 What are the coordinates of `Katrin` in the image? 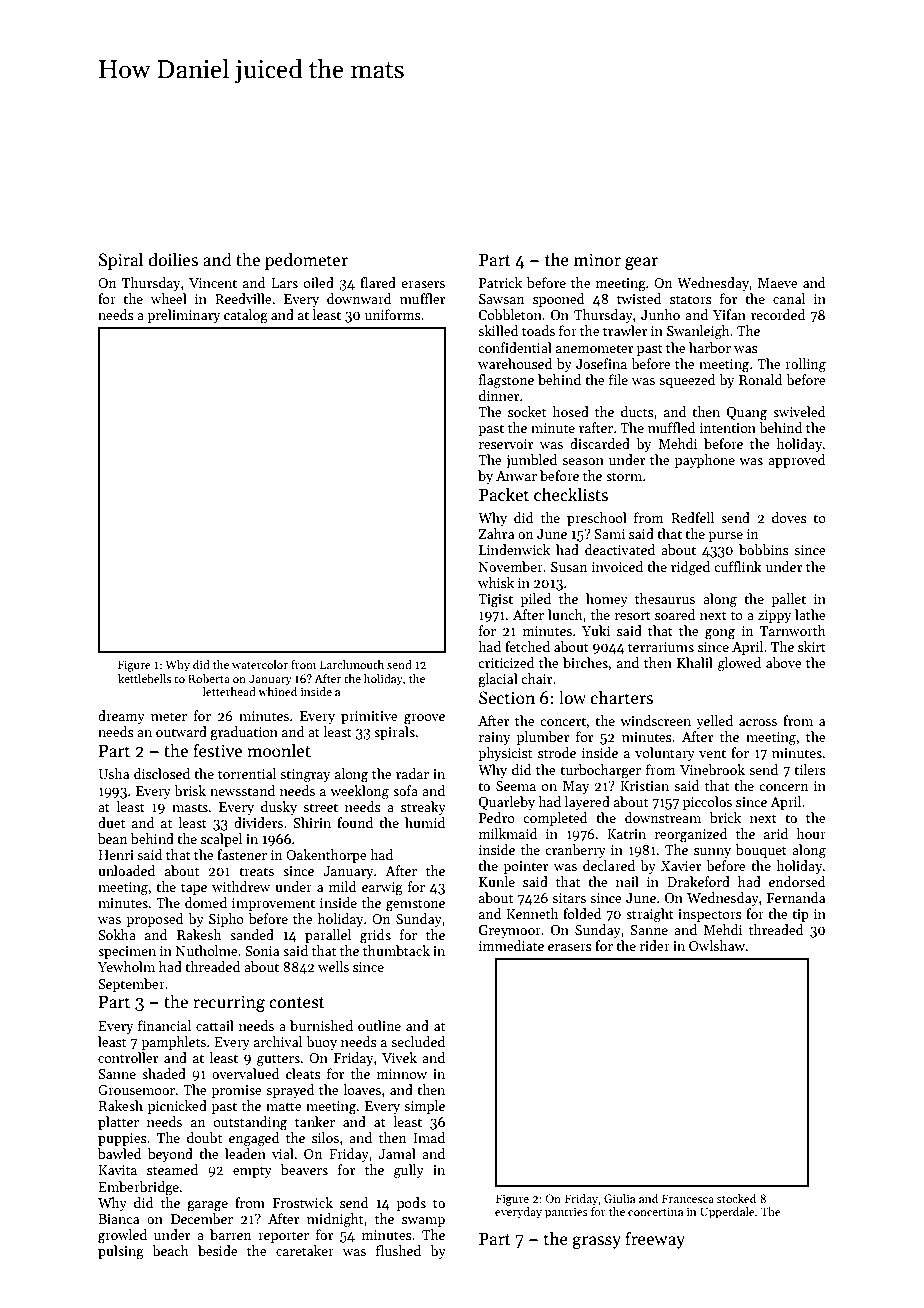 It's located at (626, 834).
